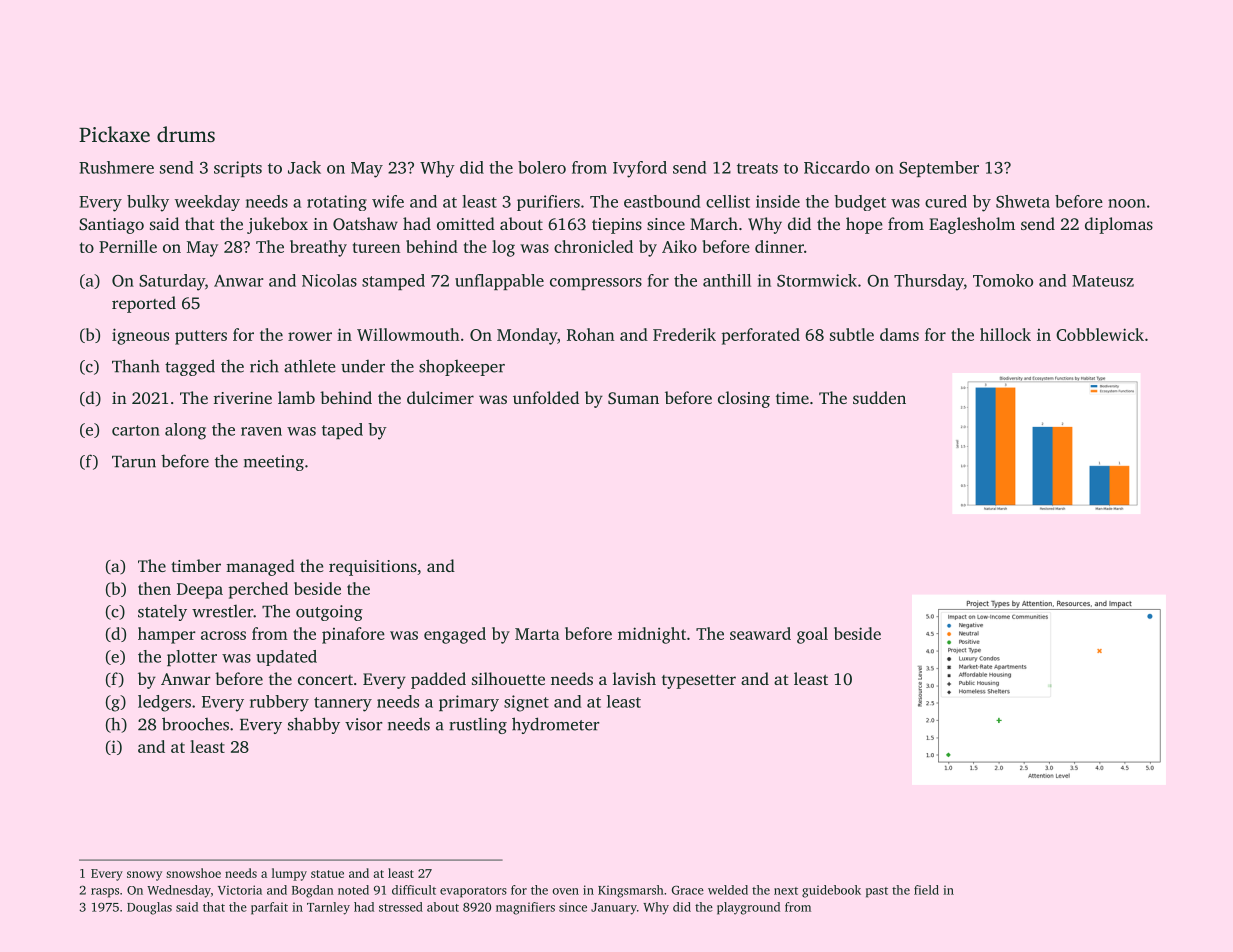 This document has height=952, width=1233. Describe the element at coordinates (455, 635) in the document. I see `engaged` at that location.
